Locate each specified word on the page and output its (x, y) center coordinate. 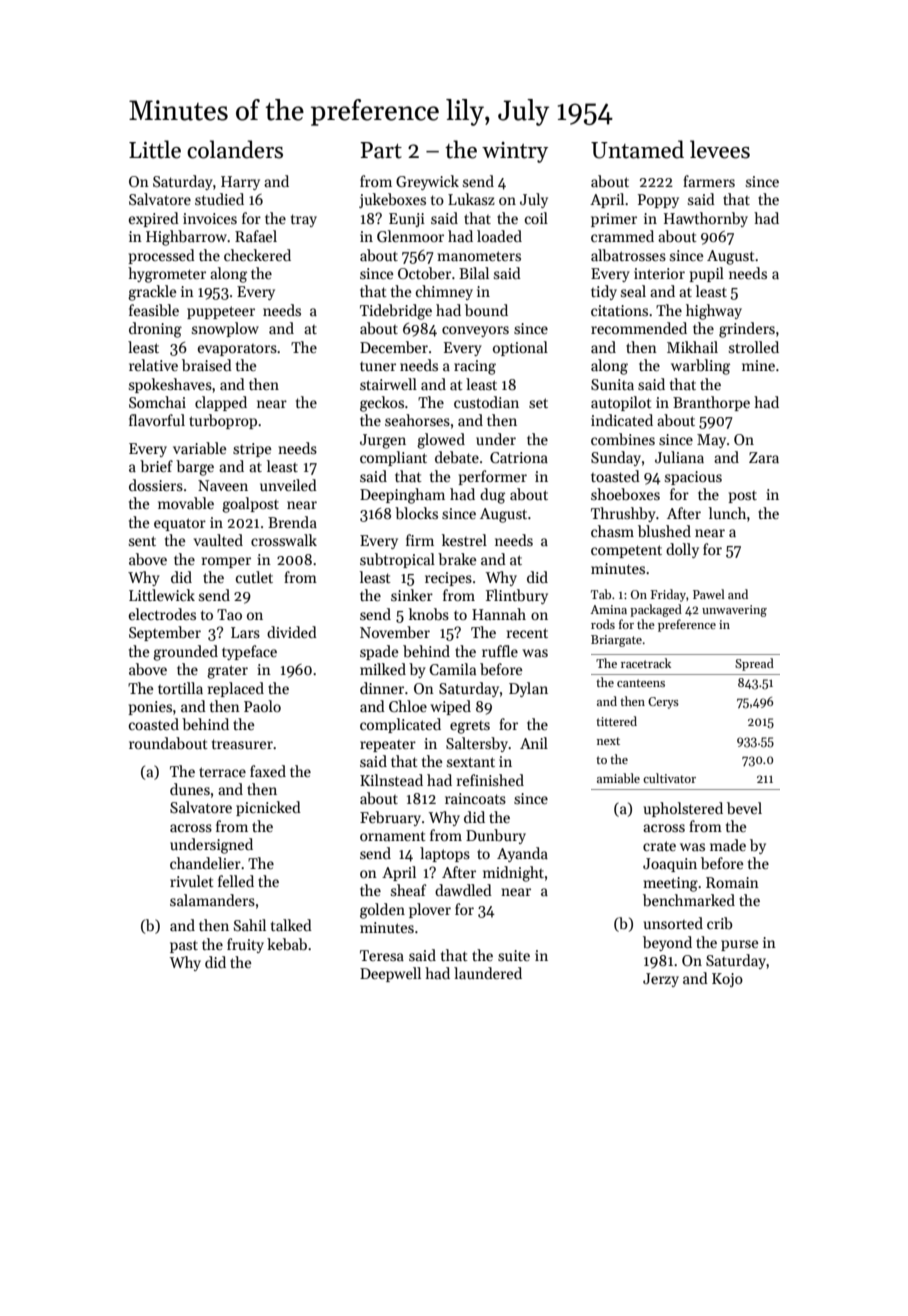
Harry (240, 183)
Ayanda (522, 854)
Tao (229, 614)
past (184, 947)
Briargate (616, 641)
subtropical (397, 560)
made (728, 845)
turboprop (223, 421)
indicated (622, 420)
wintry (515, 152)
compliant (393, 458)
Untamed (637, 149)
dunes (190, 789)
